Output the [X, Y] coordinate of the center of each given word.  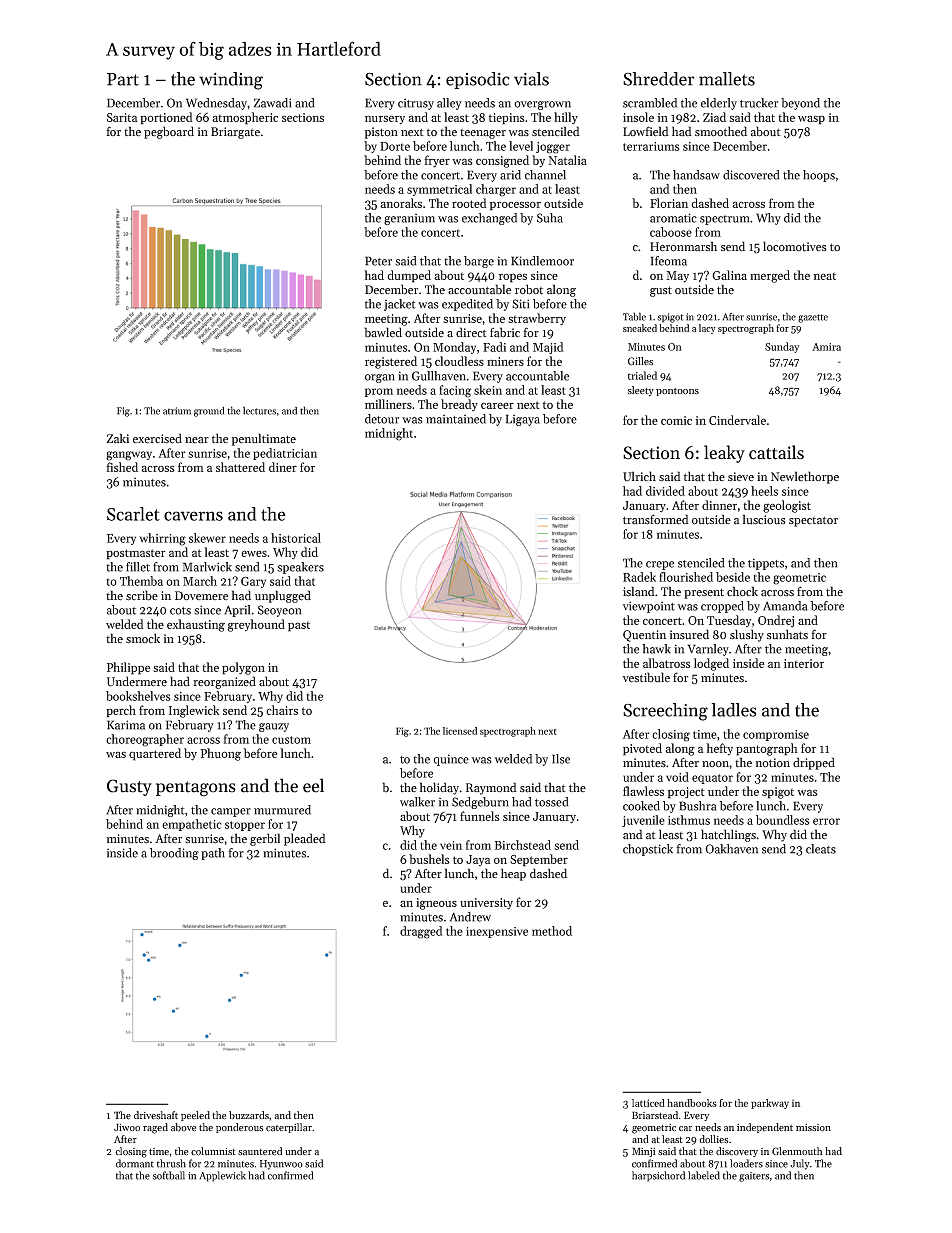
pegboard [169, 132]
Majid [548, 348]
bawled [383, 332]
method [552, 931]
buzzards [249, 1115]
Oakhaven [731, 849]
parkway [770, 1104]
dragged [421, 932]
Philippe [128, 668]
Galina [729, 275]
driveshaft [156, 1115]
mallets [727, 79]
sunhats [787, 634]
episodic [478, 80]
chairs [282, 710]
